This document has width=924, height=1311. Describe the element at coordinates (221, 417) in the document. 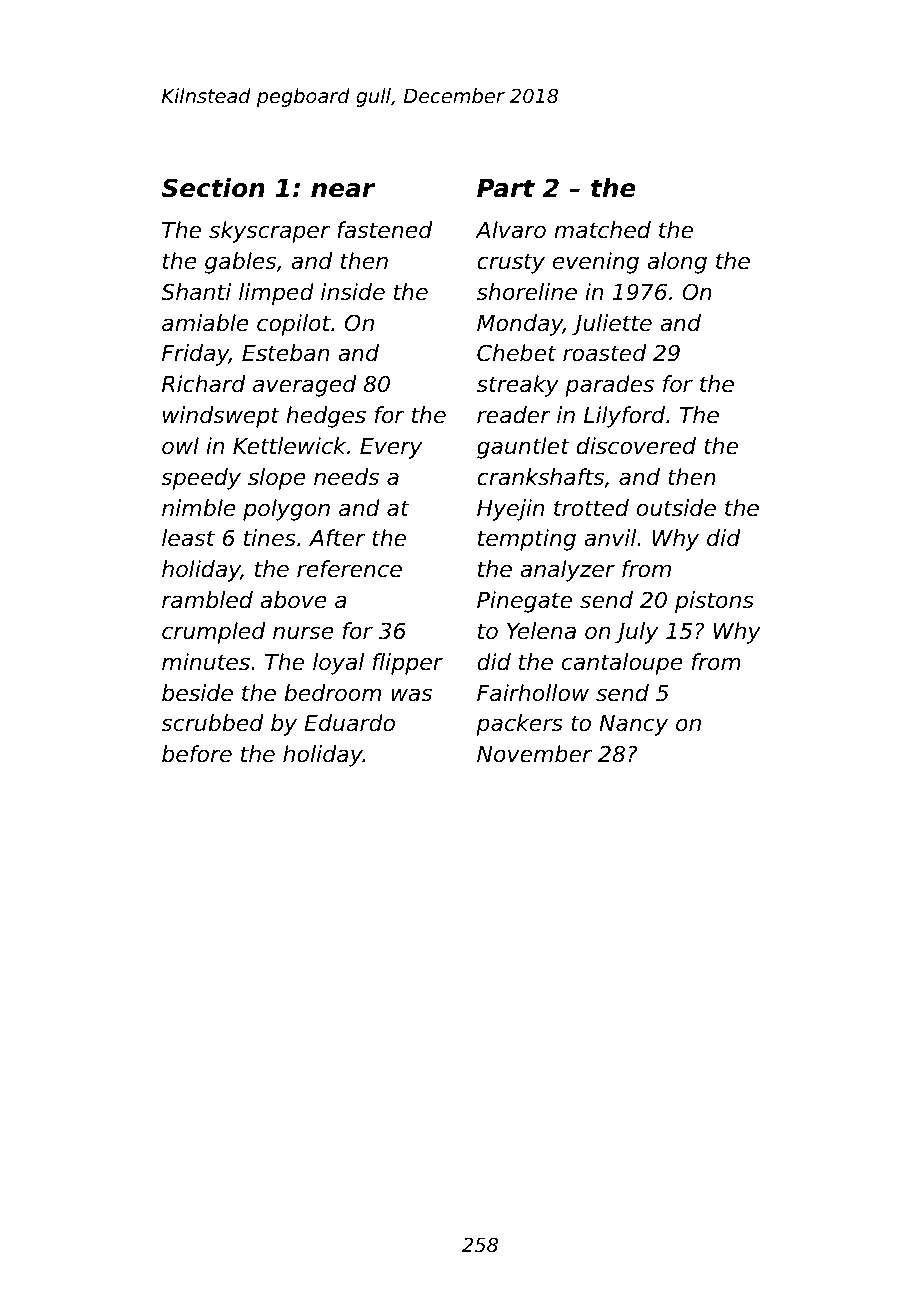

I see `windswept` at that location.
